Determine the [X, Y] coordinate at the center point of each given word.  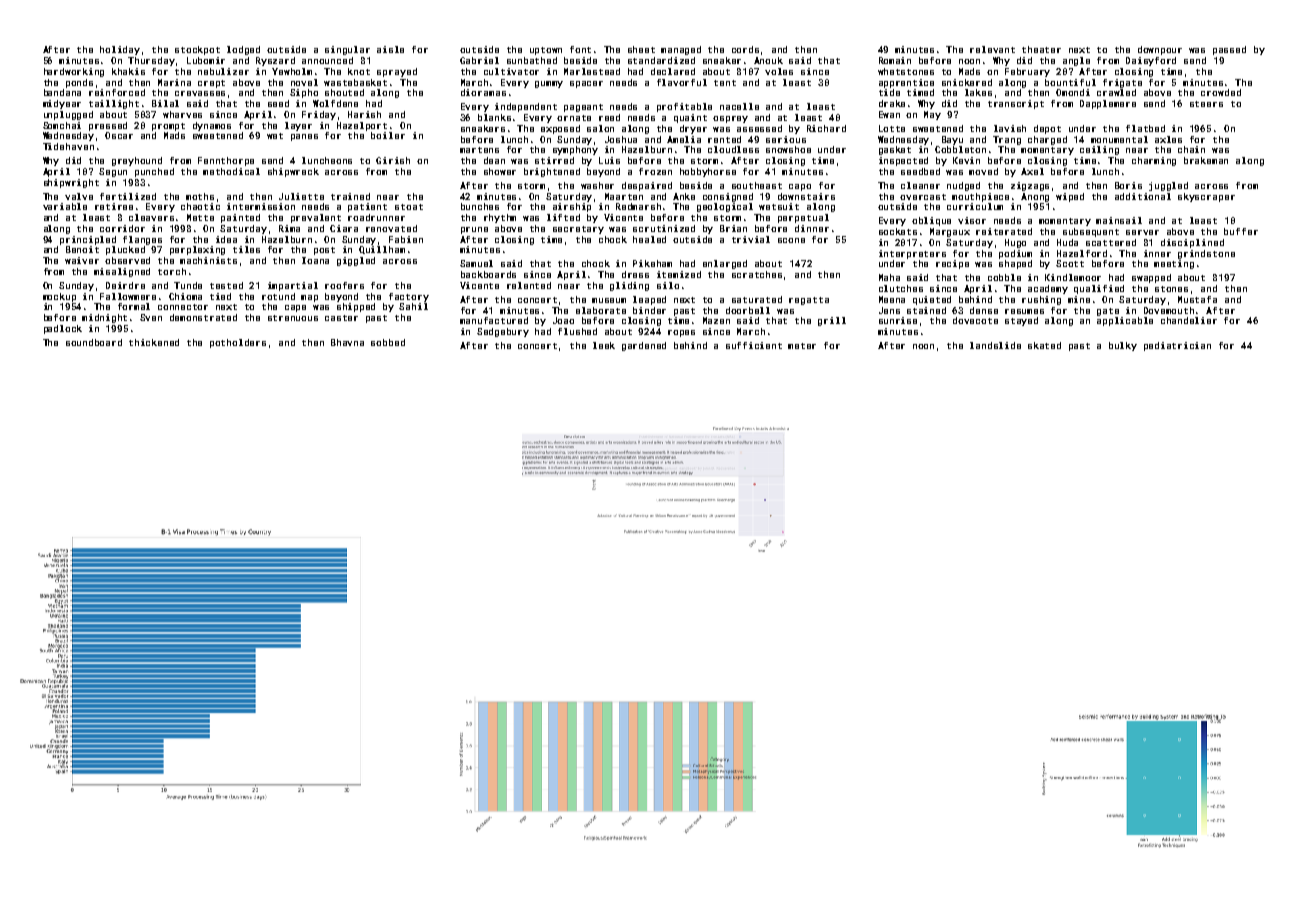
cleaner [920, 185]
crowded [1221, 92]
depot [1047, 129]
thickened [154, 342]
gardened [644, 346]
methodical [231, 171]
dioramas [483, 92]
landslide [995, 345]
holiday [120, 50]
